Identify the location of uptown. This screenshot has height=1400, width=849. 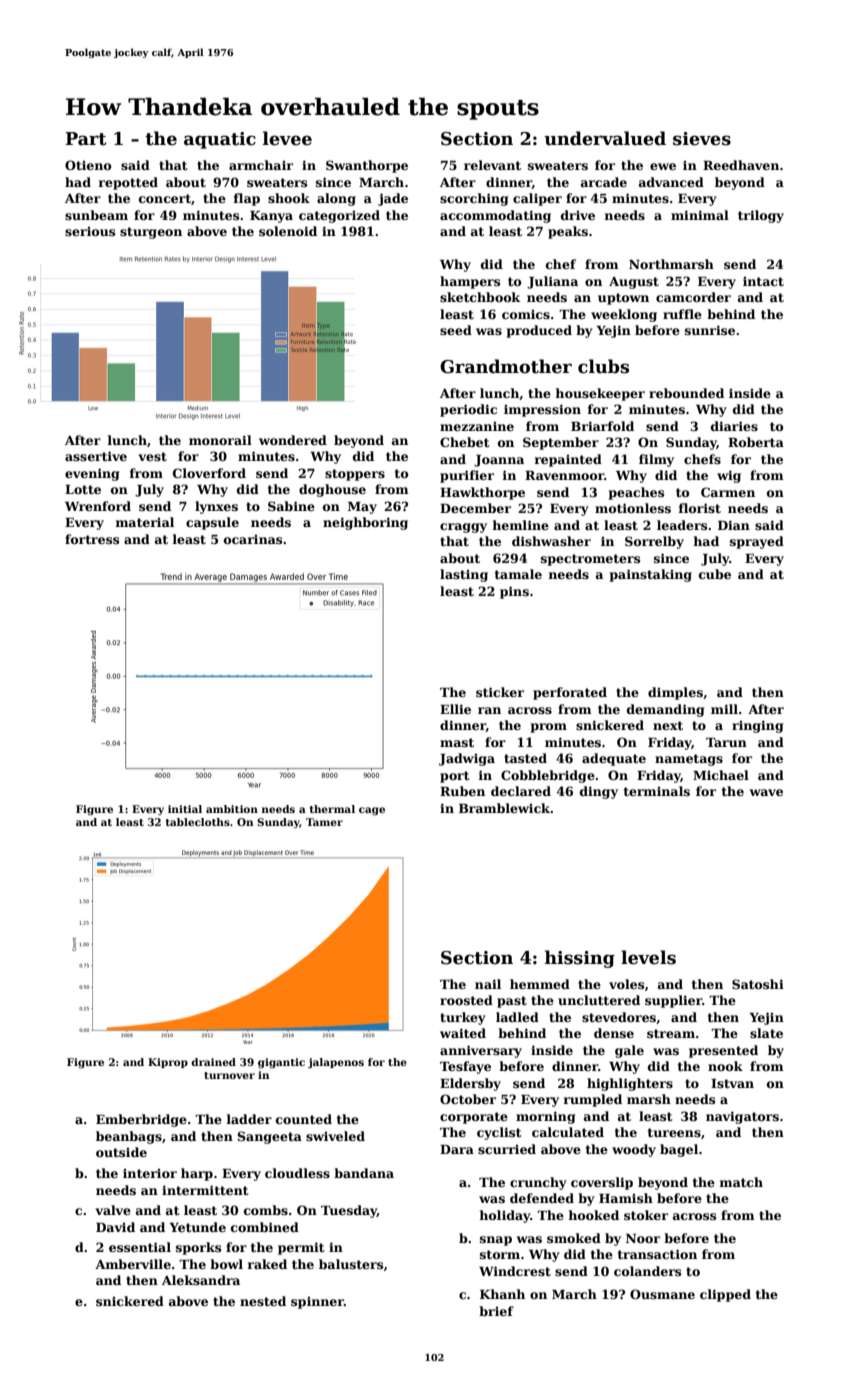
(623, 299).
